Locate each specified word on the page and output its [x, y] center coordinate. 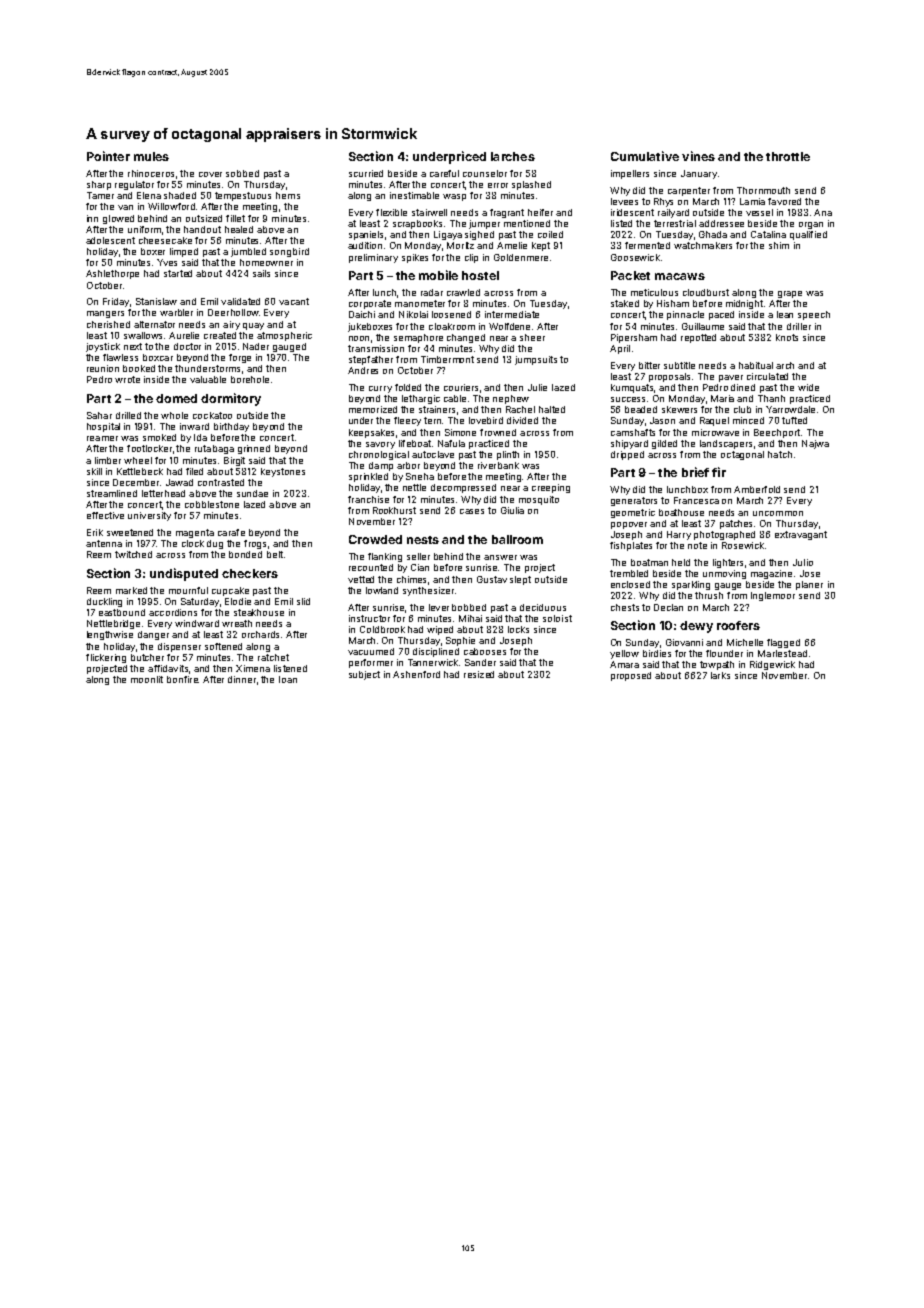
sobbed [242, 173]
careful [444, 173]
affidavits [168, 668]
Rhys [663, 202]
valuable [208, 379]
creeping [551, 488]
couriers [461, 387]
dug [215, 544]
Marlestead [782, 653]
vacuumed [371, 651]
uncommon [778, 513]
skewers [679, 409]
